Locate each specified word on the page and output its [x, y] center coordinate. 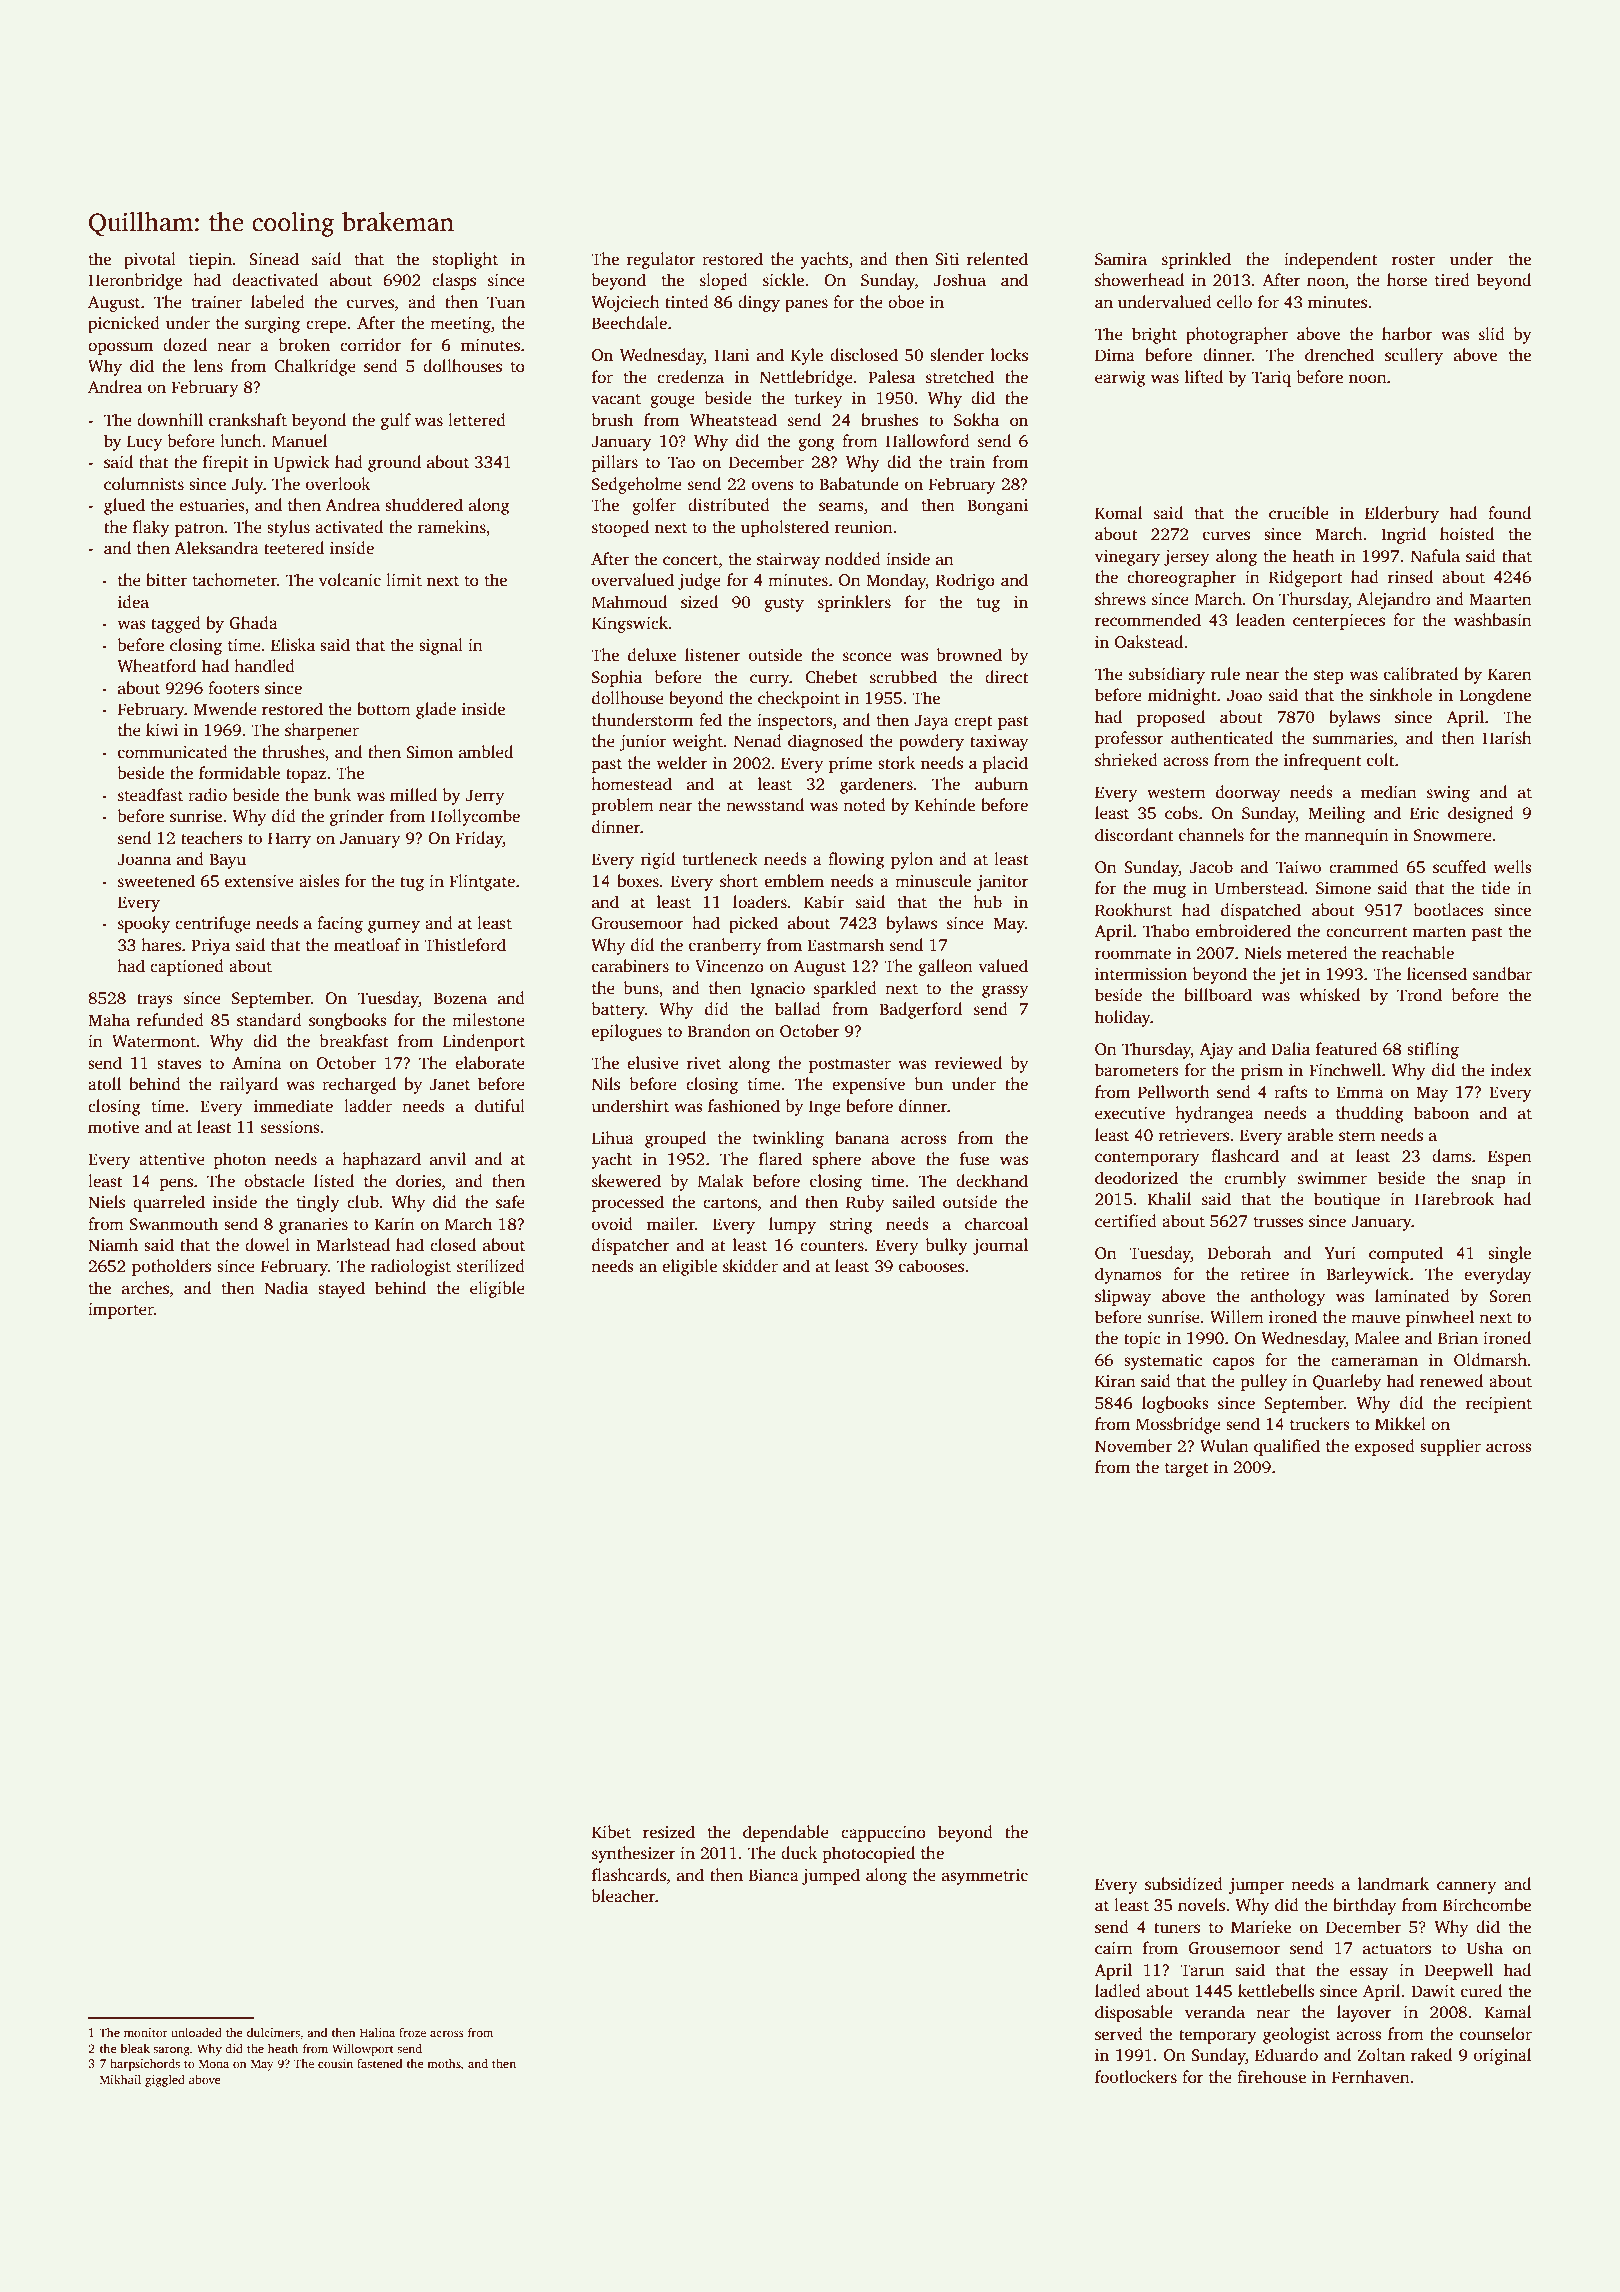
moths [444, 2063]
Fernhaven [1371, 2077]
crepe [326, 326]
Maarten [1500, 599]
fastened [379, 2063]
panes [806, 305]
